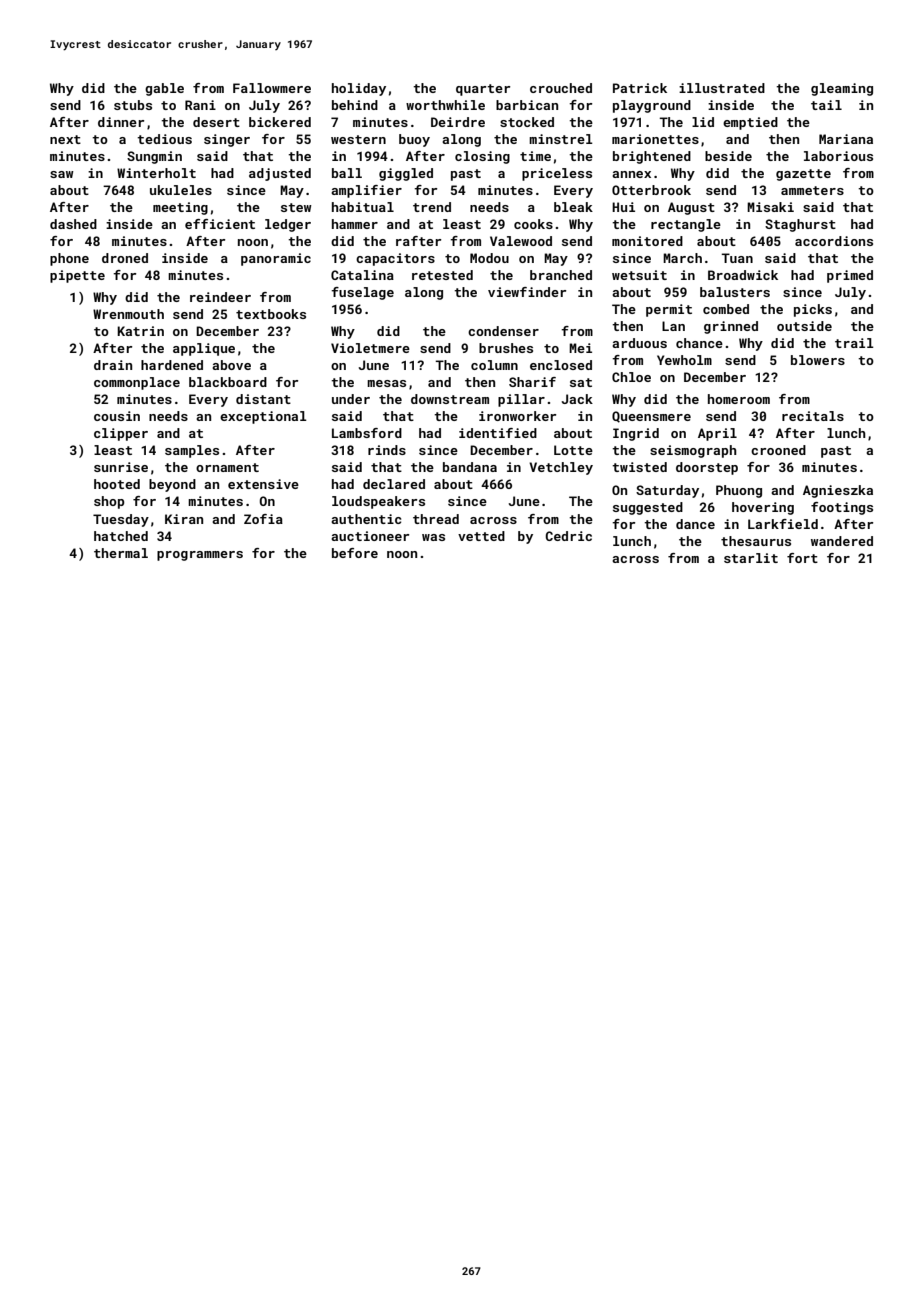 This document has height=1308, width=924. Describe the element at coordinates (406, 174) in the document. I see `giggled` at that location.
